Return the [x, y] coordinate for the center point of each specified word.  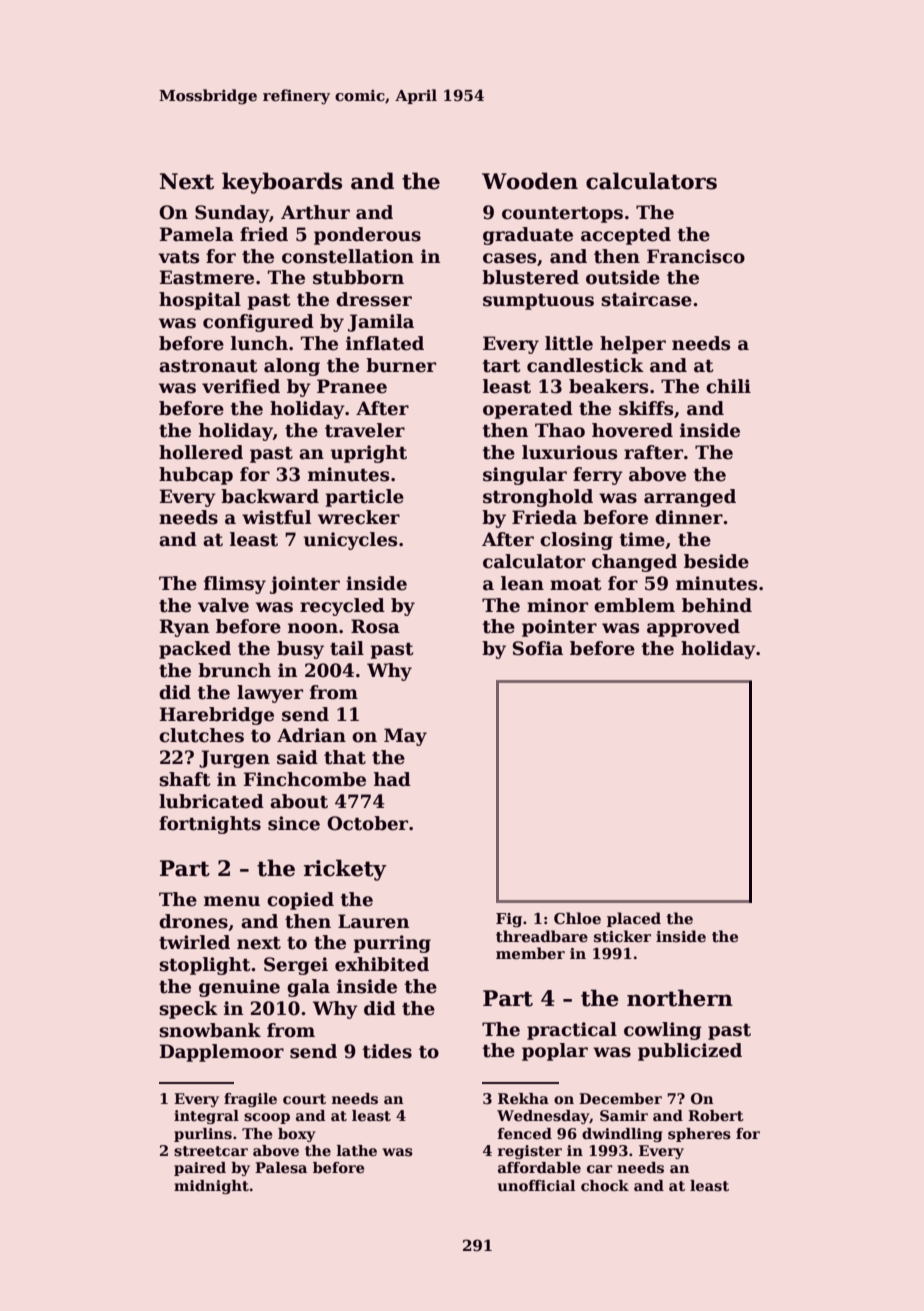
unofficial [536, 1185]
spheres [699, 1135]
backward [270, 496]
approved [693, 628]
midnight [211, 1187]
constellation [348, 256]
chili [728, 386]
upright [368, 454]
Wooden [530, 181]
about [299, 801]
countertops [562, 215]
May [405, 737]
